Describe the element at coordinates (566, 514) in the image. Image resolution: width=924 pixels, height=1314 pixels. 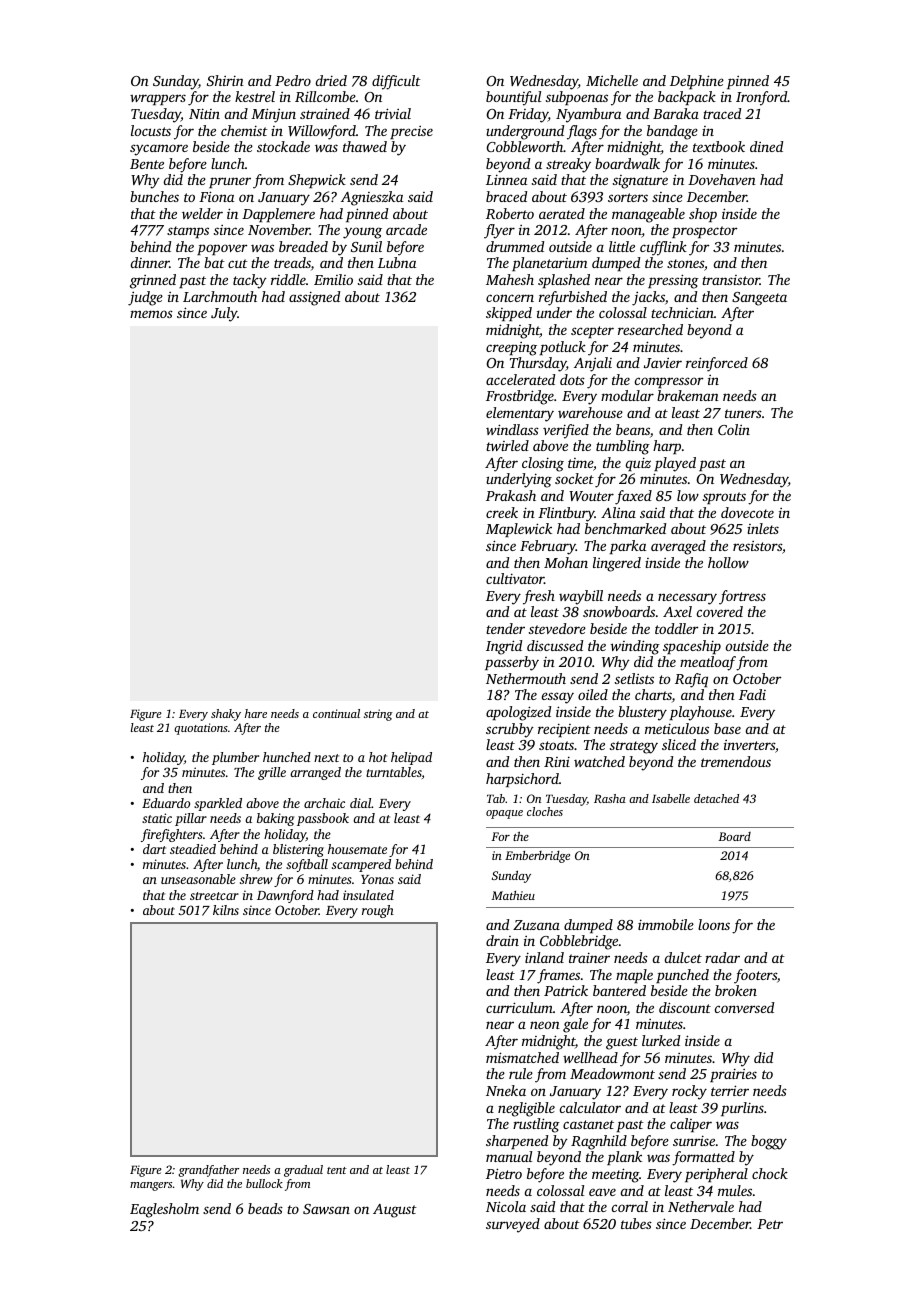
I see `Flintbury` at that location.
